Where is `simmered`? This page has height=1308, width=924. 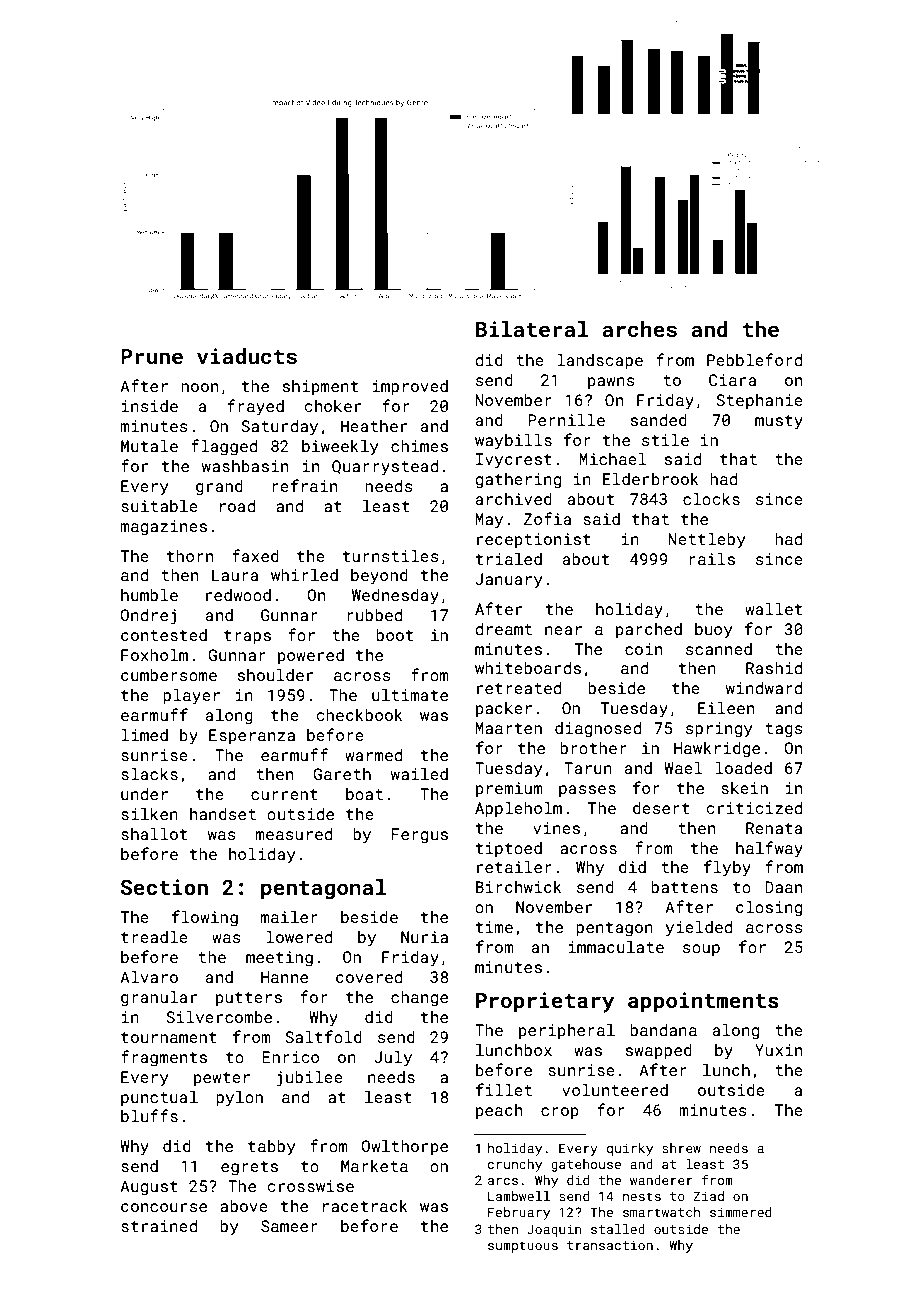
simmered is located at coordinates (740, 1212).
